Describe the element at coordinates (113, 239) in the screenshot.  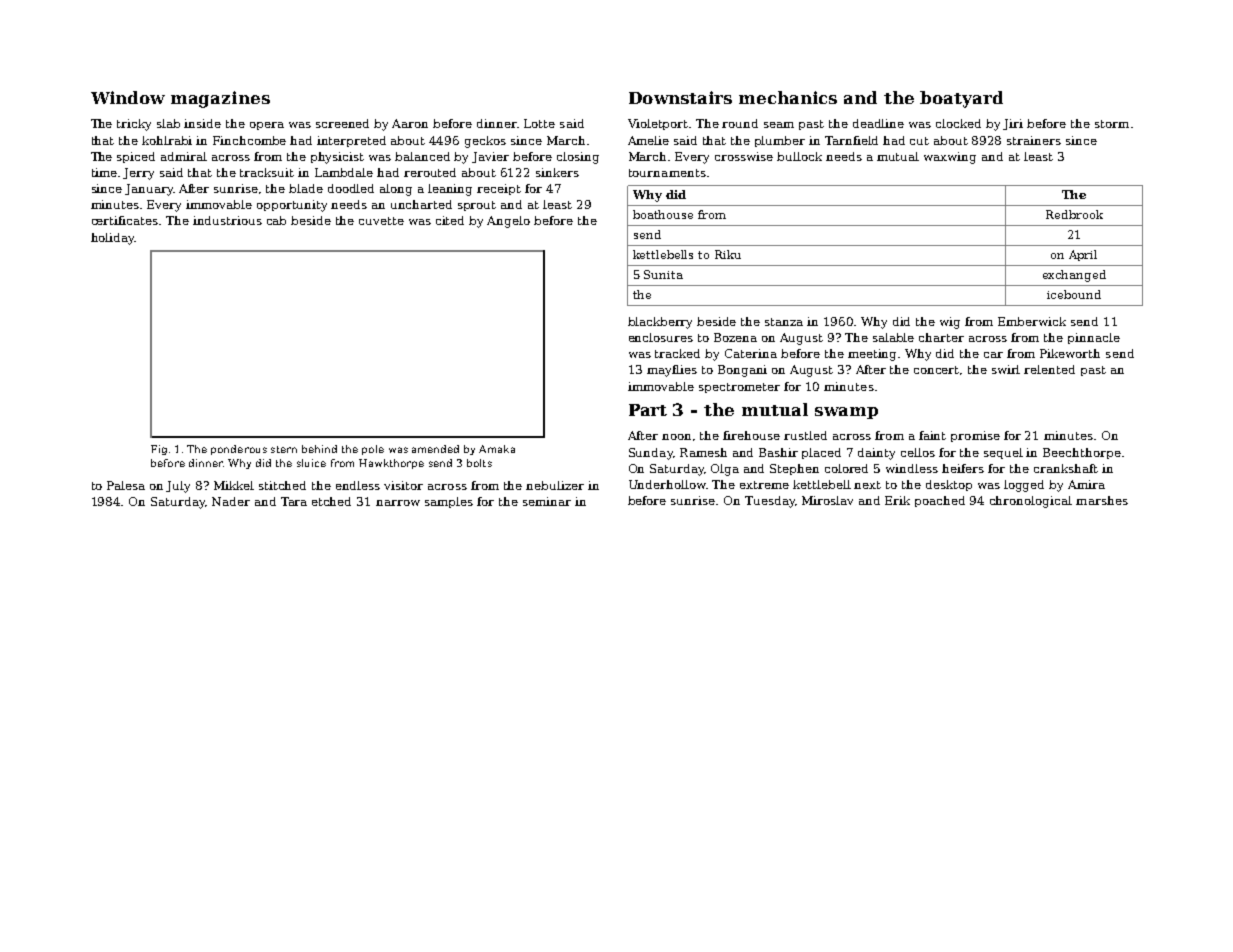
I see `holiday` at that location.
